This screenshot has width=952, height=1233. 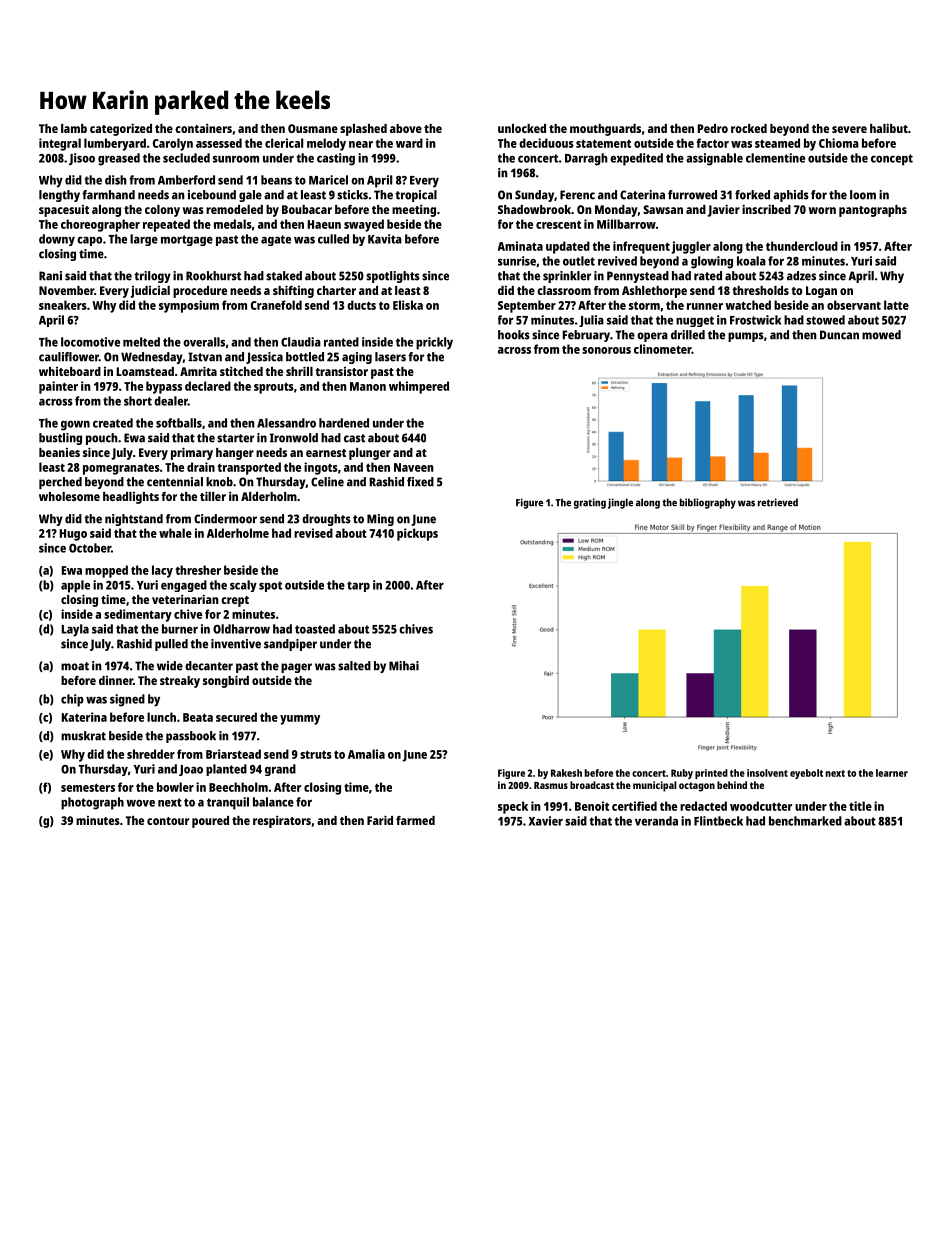 What do you see at coordinates (296, 668) in the screenshot?
I see `pager` at bounding box center [296, 668].
